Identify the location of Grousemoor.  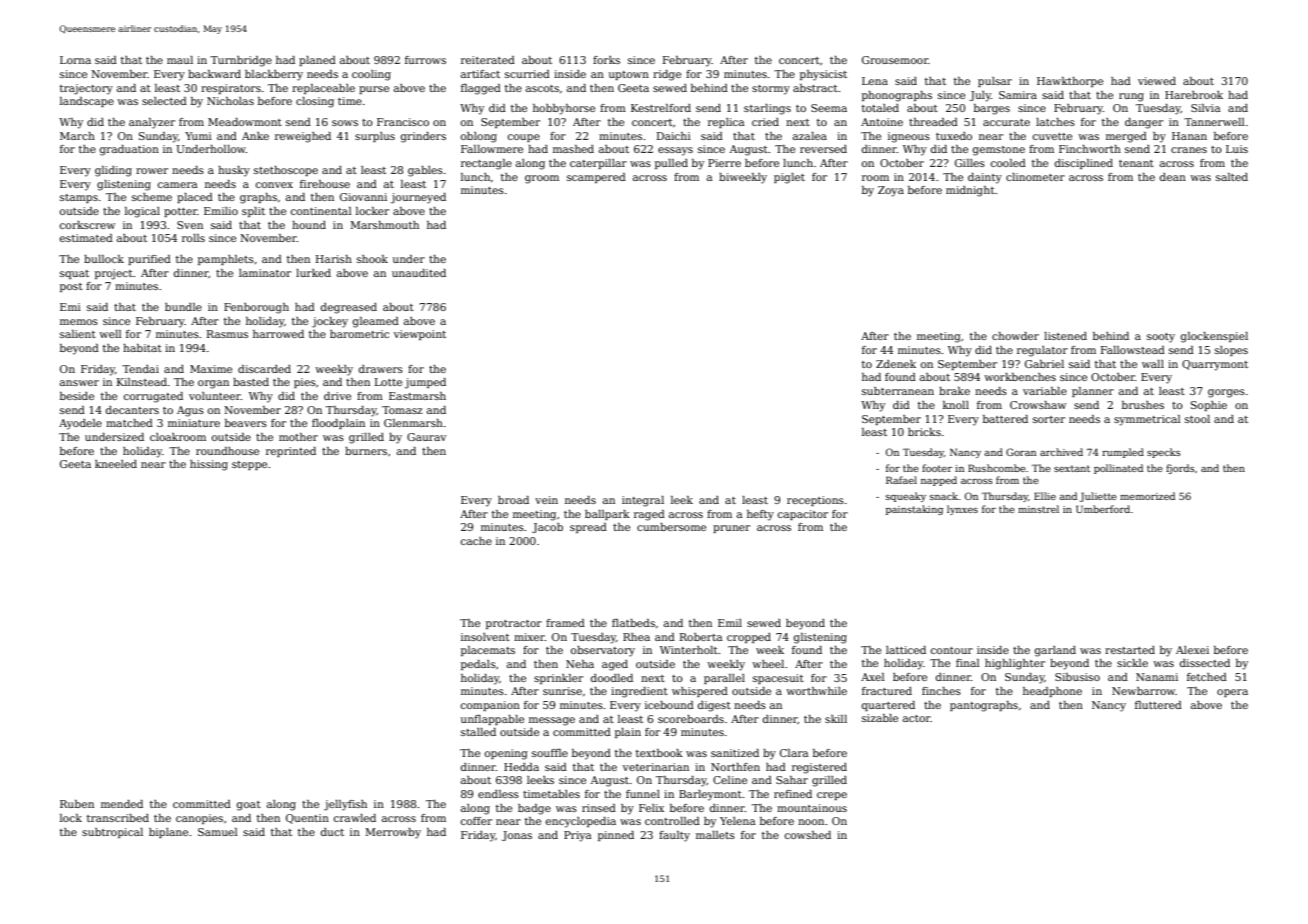
(895, 60).
